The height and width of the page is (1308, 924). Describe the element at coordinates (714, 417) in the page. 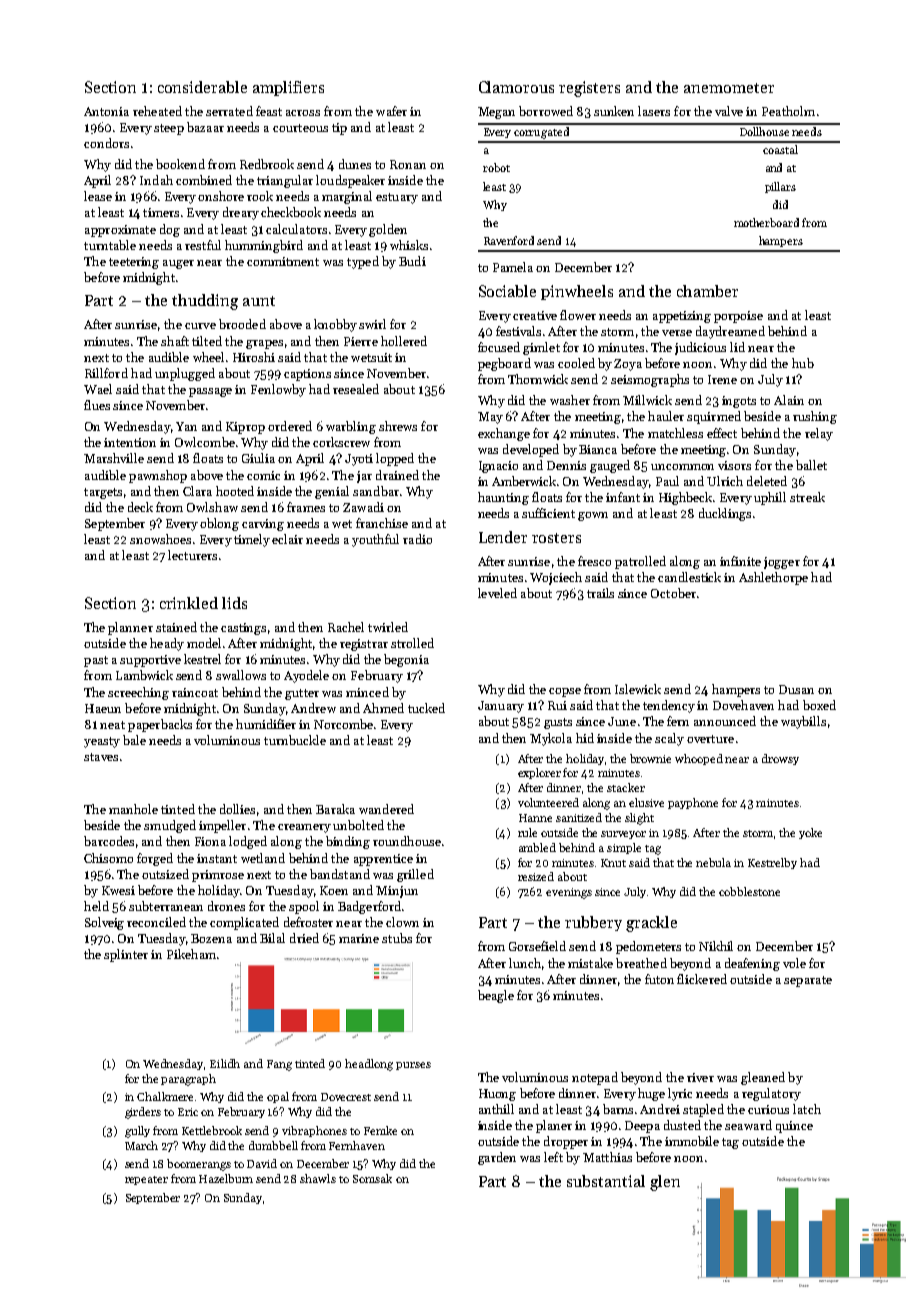

I see `squirmed` at that location.
